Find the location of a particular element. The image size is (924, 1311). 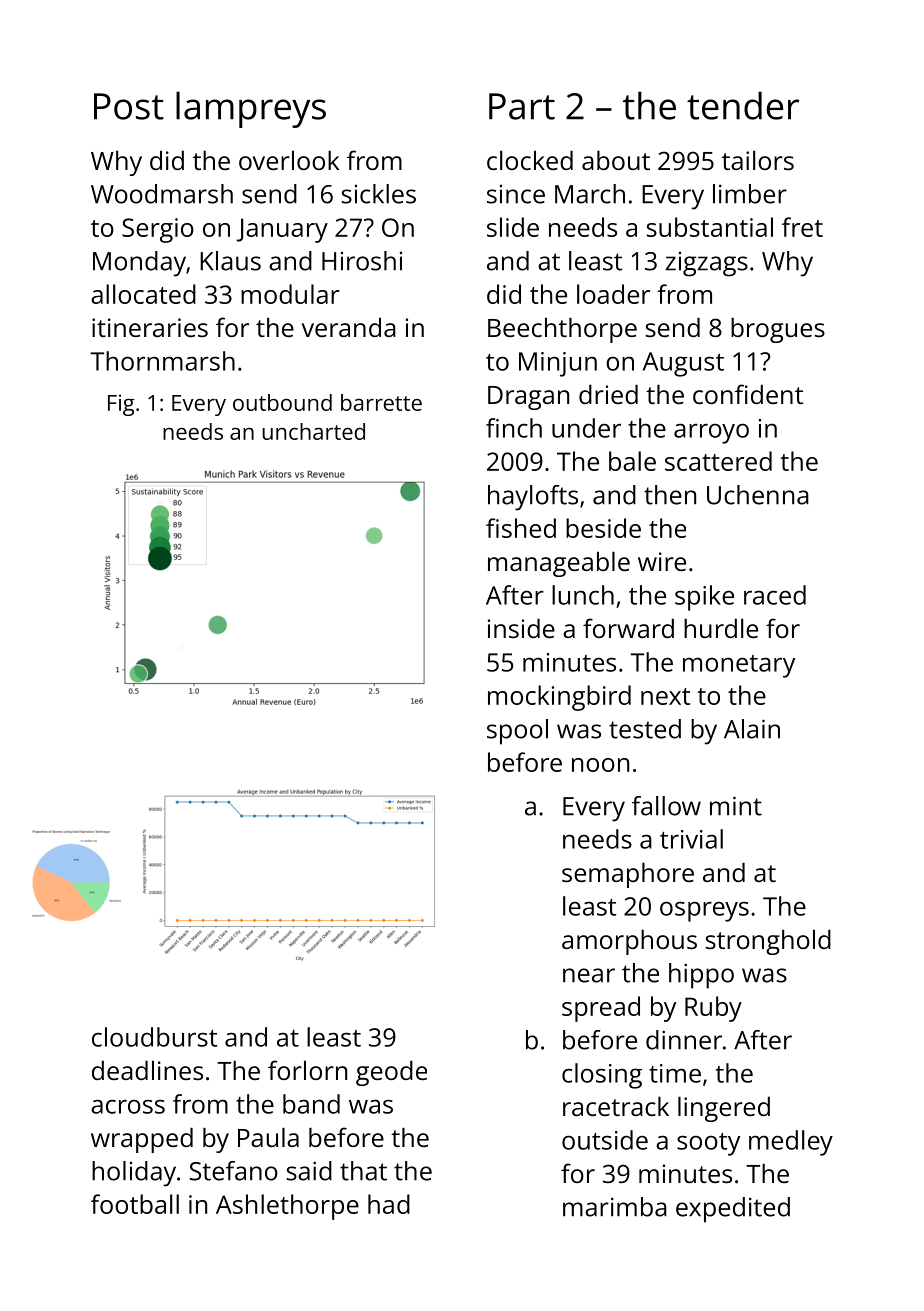

expedited is located at coordinates (733, 1210).
